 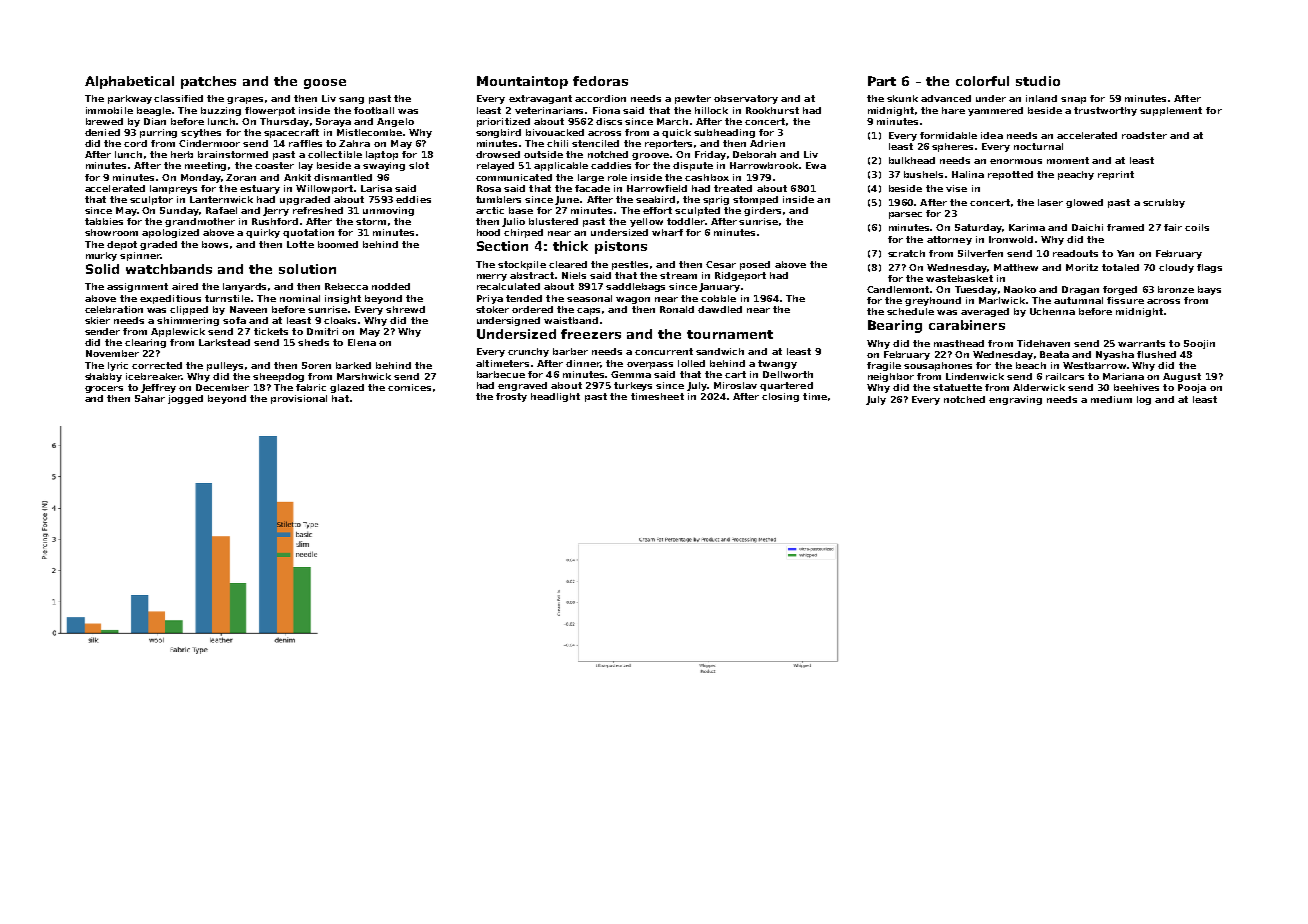 I want to click on enormous, so click(x=1016, y=161).
